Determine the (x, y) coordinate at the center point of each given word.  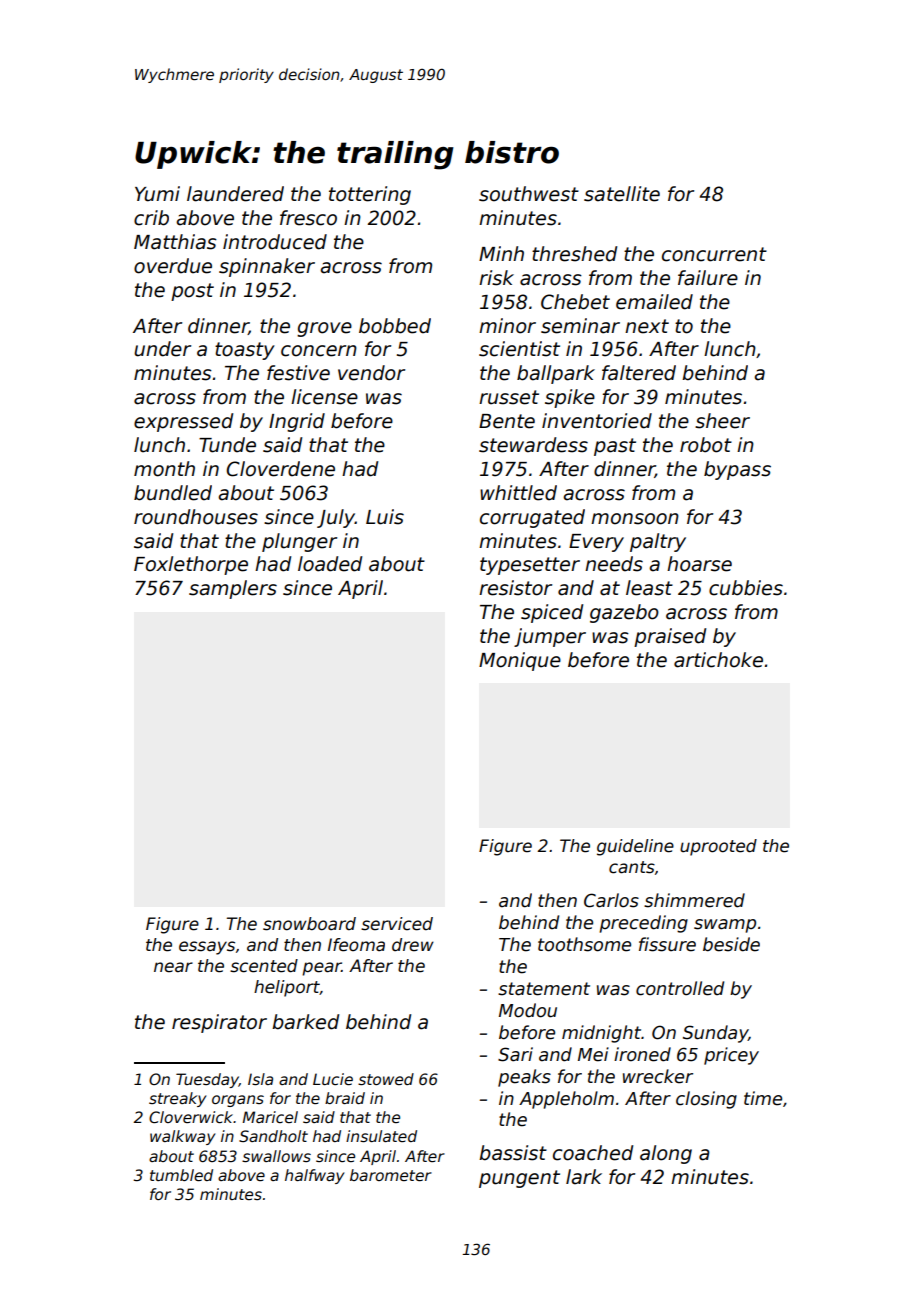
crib (151, 218)
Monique (520, 661)
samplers (233, 589)
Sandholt (273, 1136)
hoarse (699, 564)
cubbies (746, 588)
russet (509, 397)
